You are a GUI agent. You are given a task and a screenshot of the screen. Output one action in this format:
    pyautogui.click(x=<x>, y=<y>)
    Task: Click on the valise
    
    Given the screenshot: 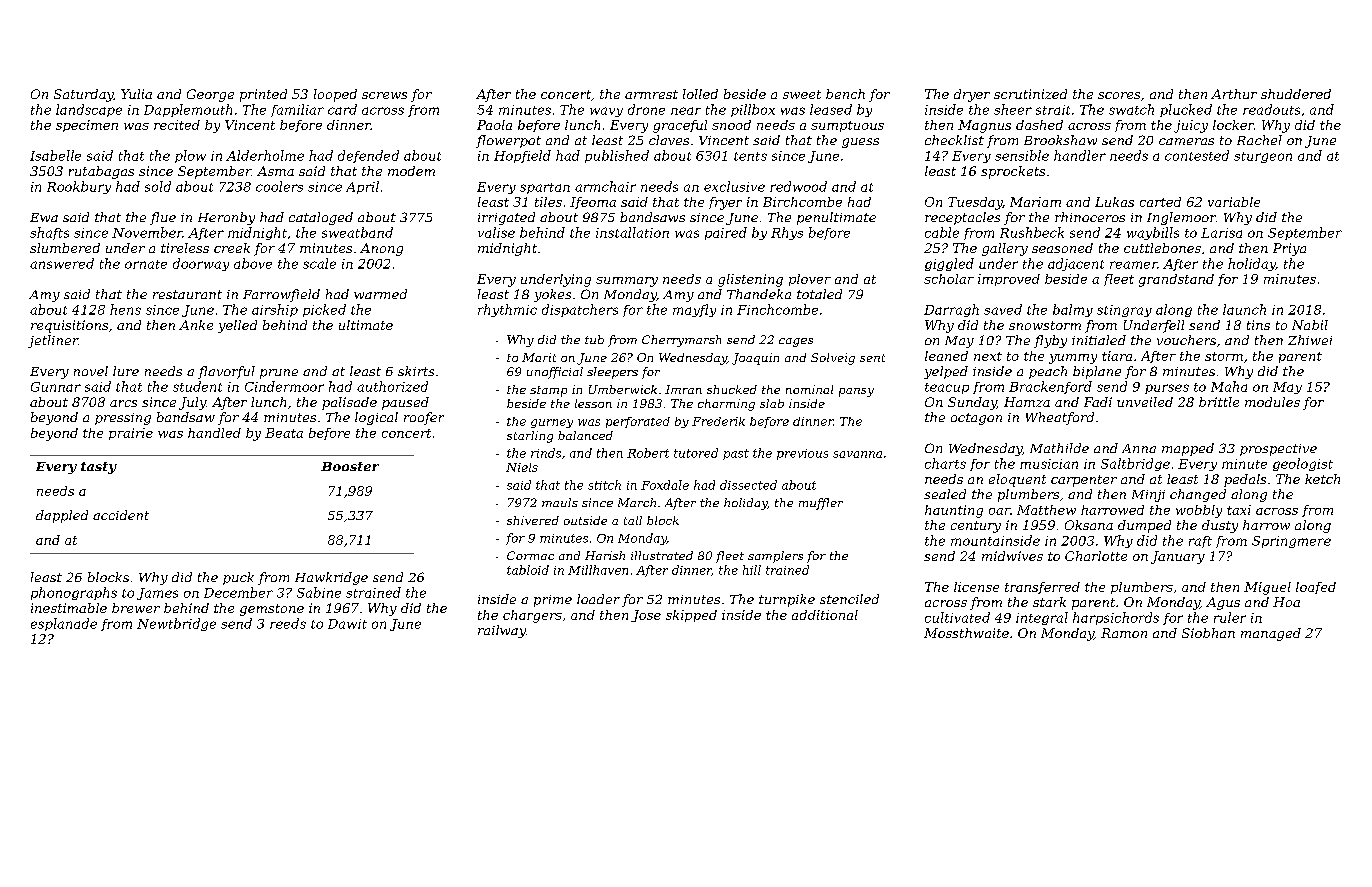 What is the action you would take?
    pyautogui.click(x=496, y=232)
